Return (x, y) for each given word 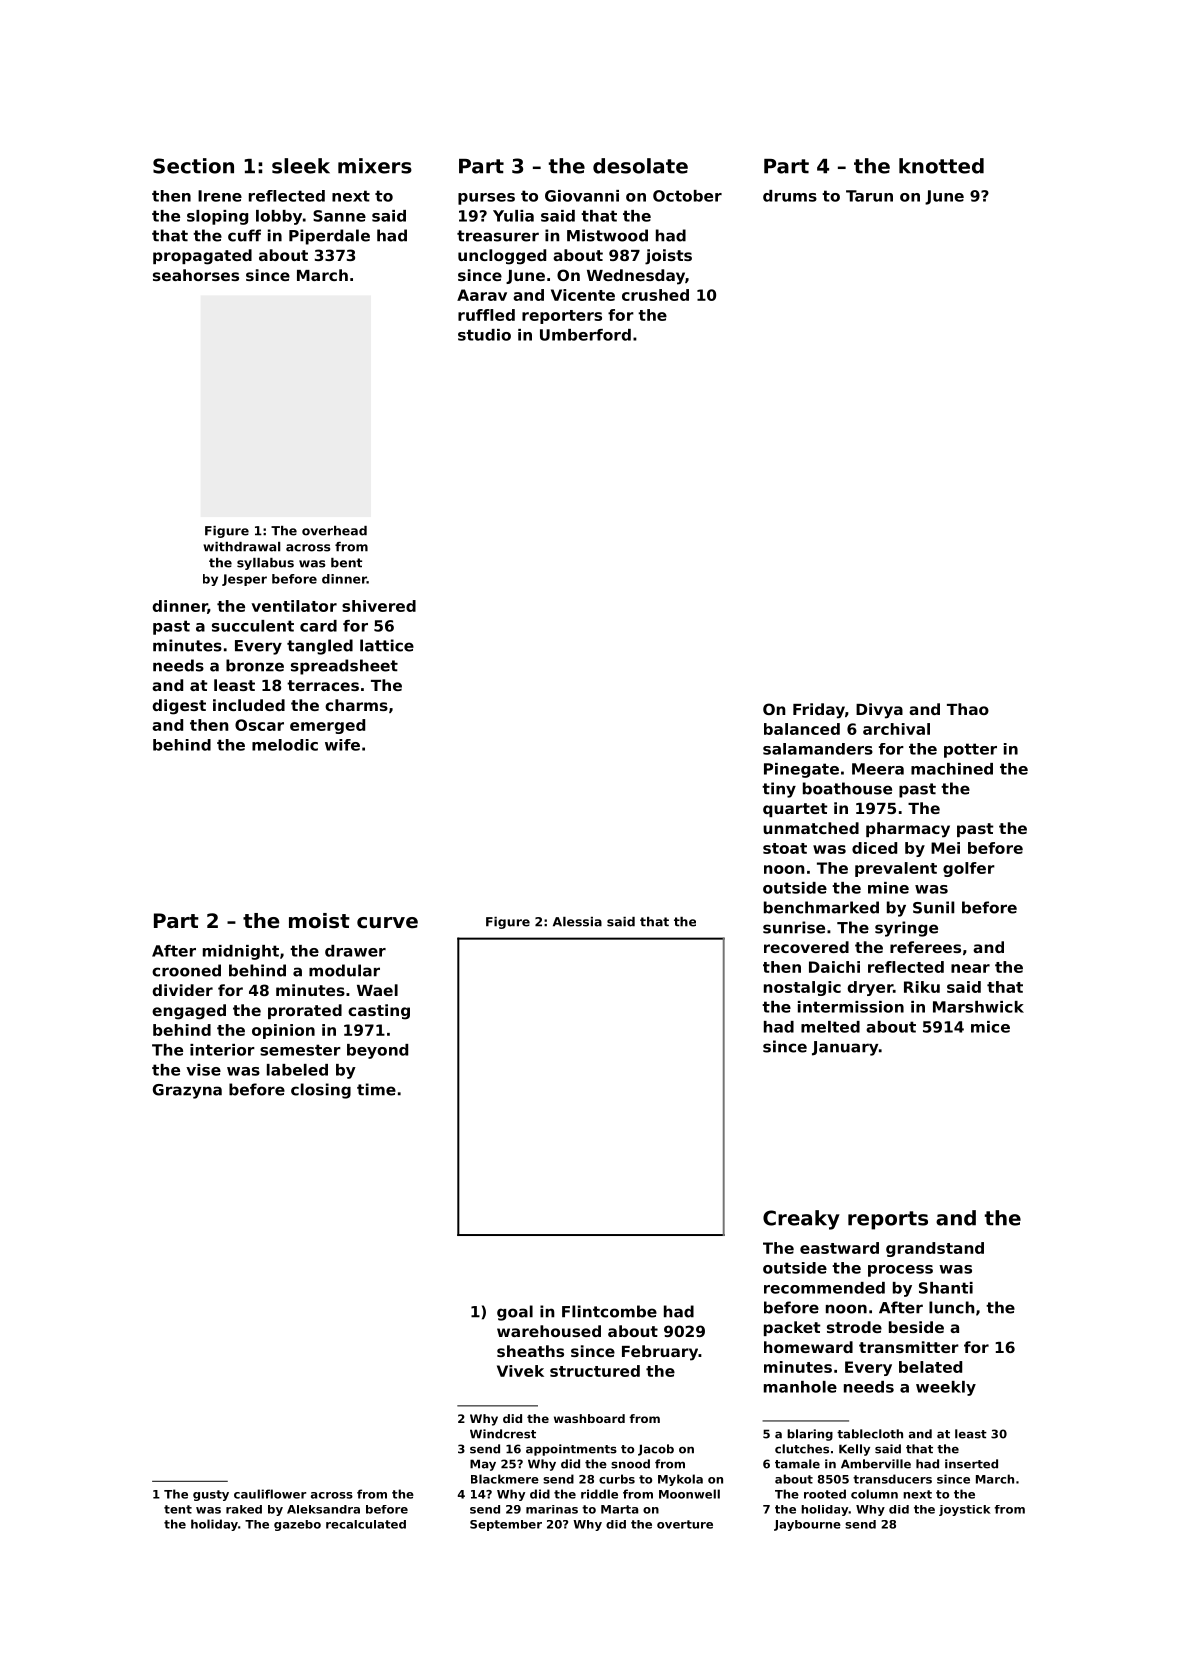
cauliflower (270, 1494)
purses (486, 199)
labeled (297, 1070)
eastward (839, 1248)
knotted (941, 166)
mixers (375, 166)
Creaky (801, 1220)
